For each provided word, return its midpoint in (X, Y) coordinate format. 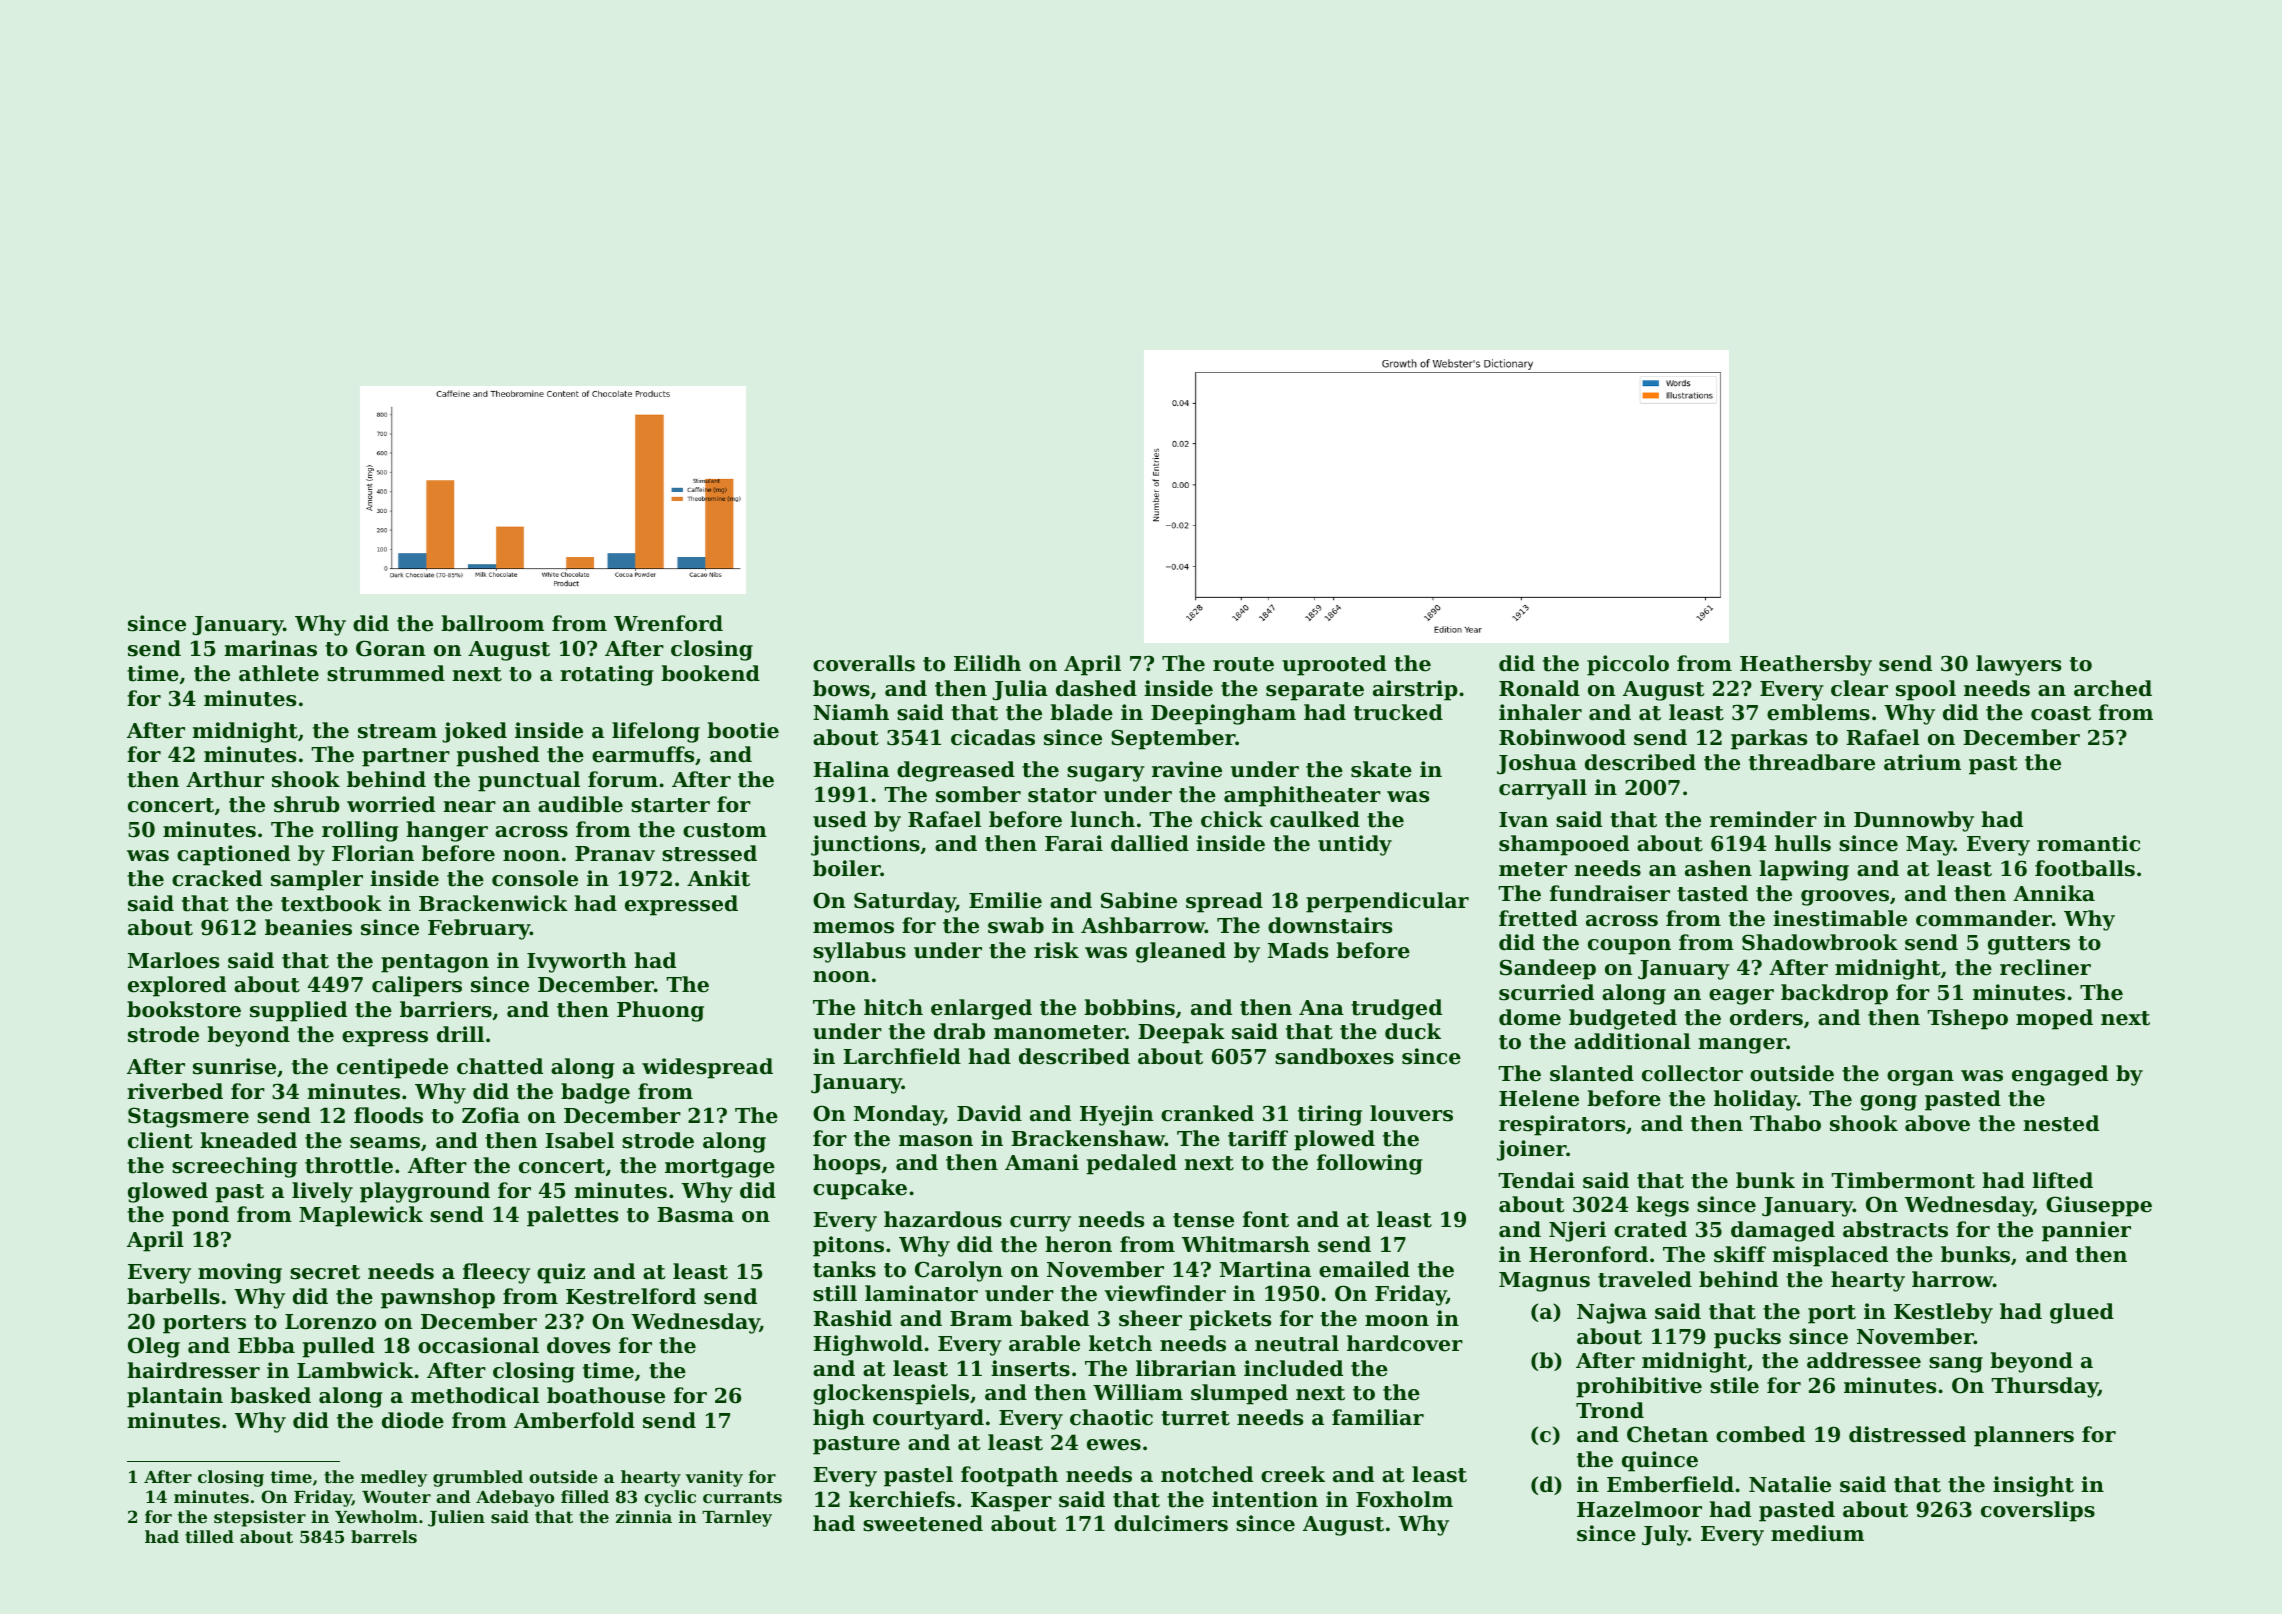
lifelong (656, 732)
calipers (417, 986)
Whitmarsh (1246, 1244)
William (1138, 1392)
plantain (175, 1397)
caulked (1315, 819)
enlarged (981, 1009)
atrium (1922, 762)
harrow (1952, 1279)
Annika (2054, 893)
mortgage (720, 1168)
